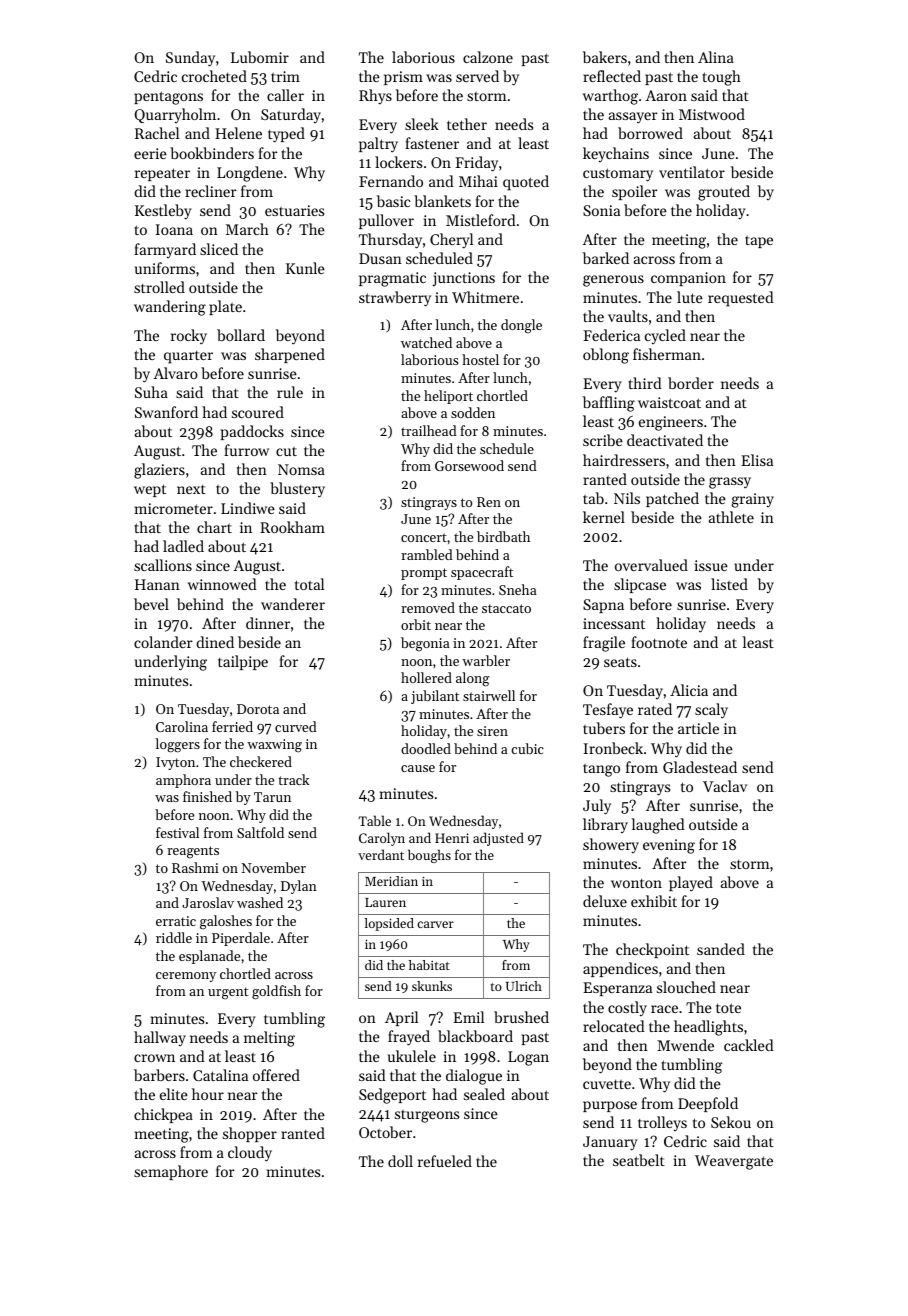 Image resolution: width=908 pixels, height=1316 pixels. I want to click on Nomsa, so click(301, 469).
